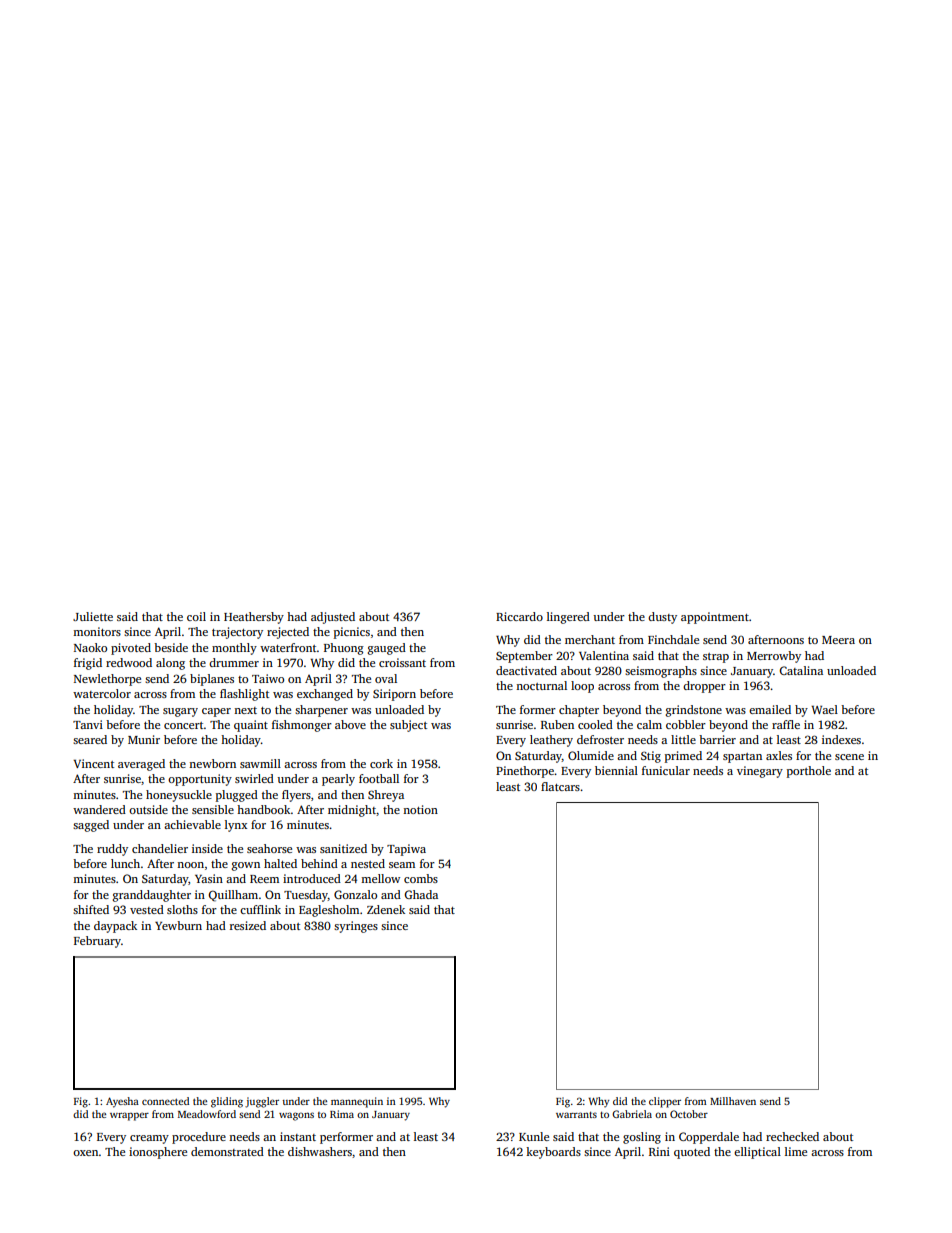  Describe the element at coordinates (320, 1151) in the screenshot. I see `dishwashers` at that location.
